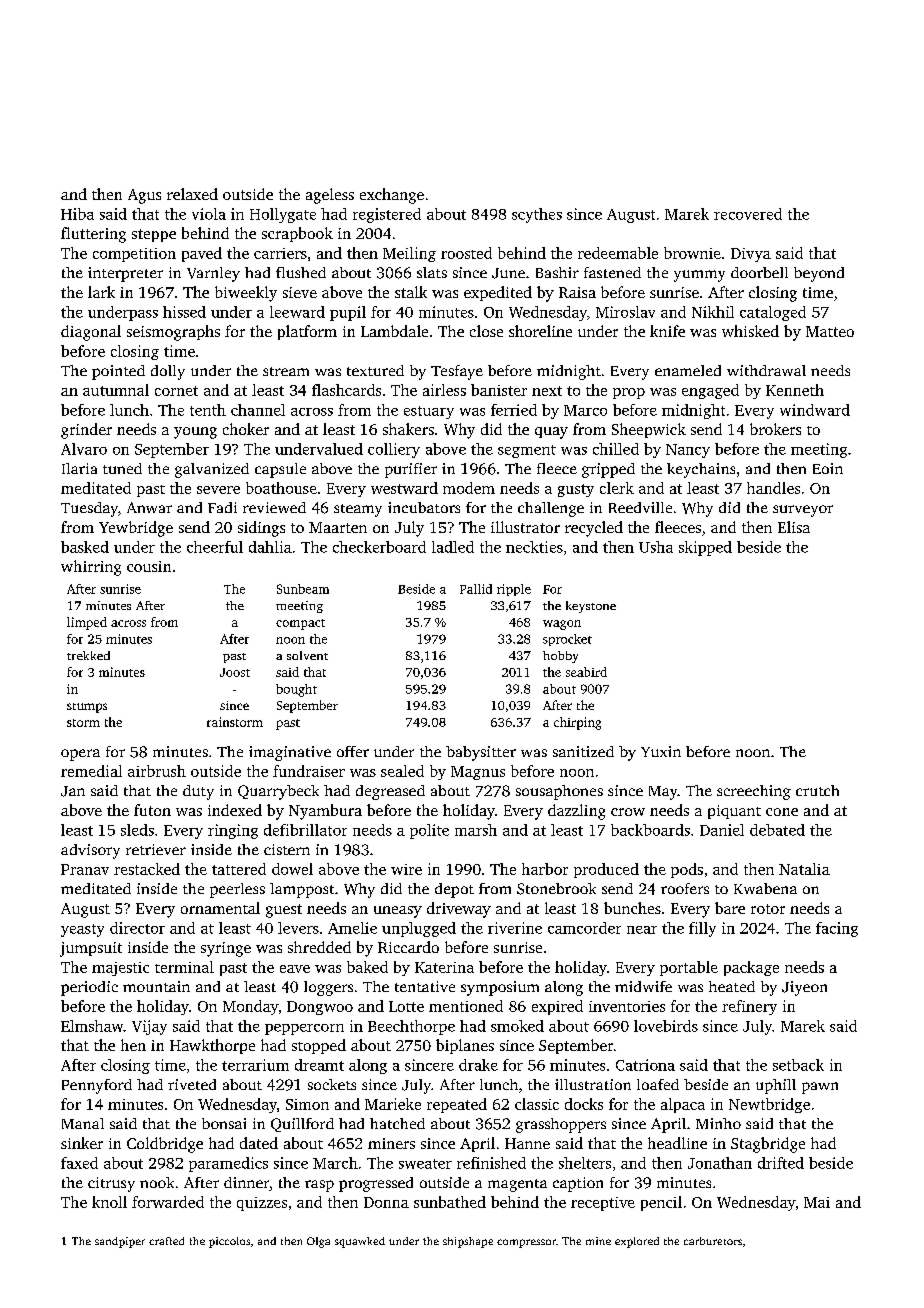  I want to click on refinished, so click(491, 1163).
